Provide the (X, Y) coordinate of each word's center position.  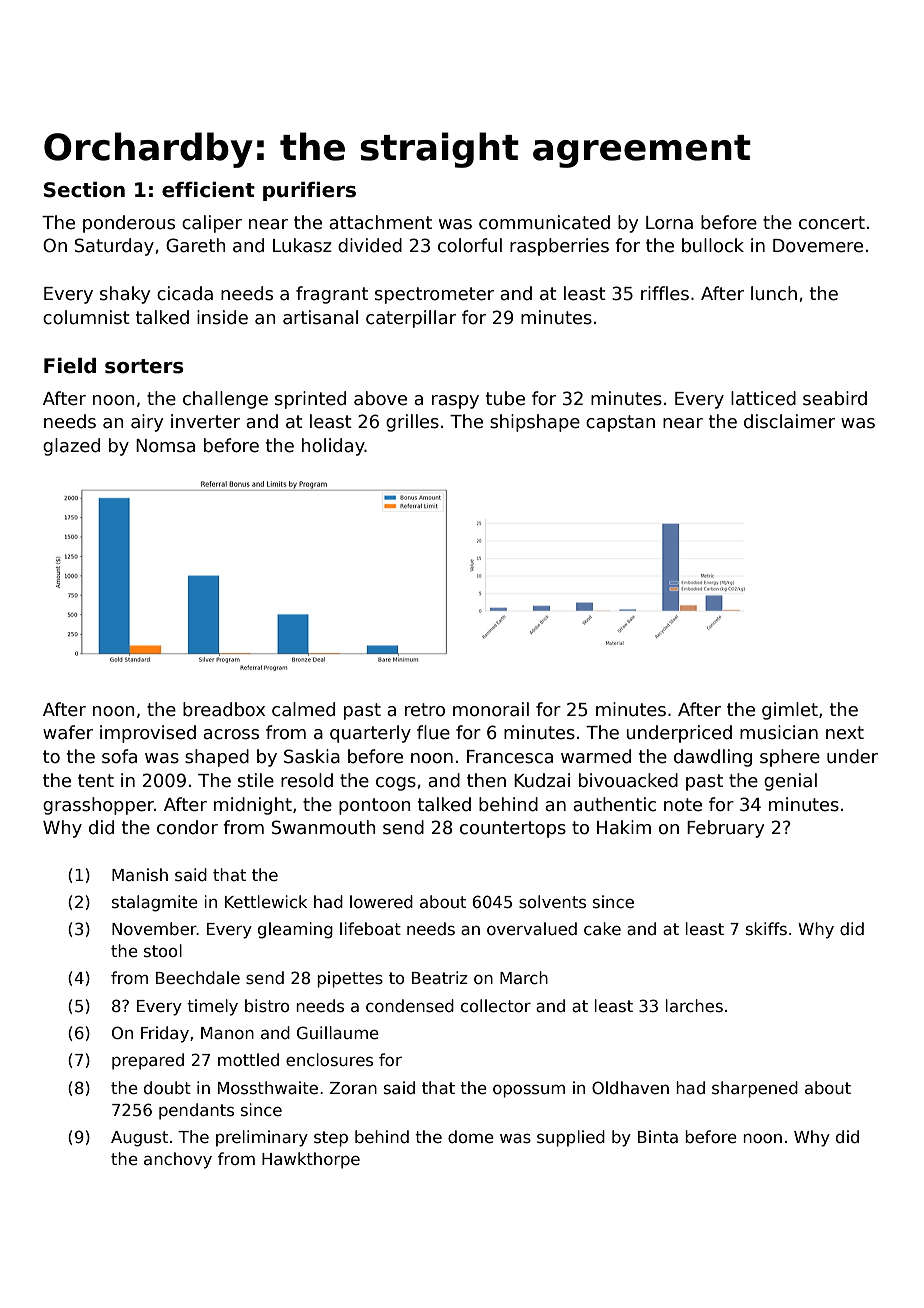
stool (163, 950)
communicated (544, 222)
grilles (412, 423)
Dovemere (818, 246)
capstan (620, 423)
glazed (71, 447)
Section (84, 190)
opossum (529, 1091)
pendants (196, 1111)
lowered (381, 901)
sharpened (755, 1089)
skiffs (766, 928)
